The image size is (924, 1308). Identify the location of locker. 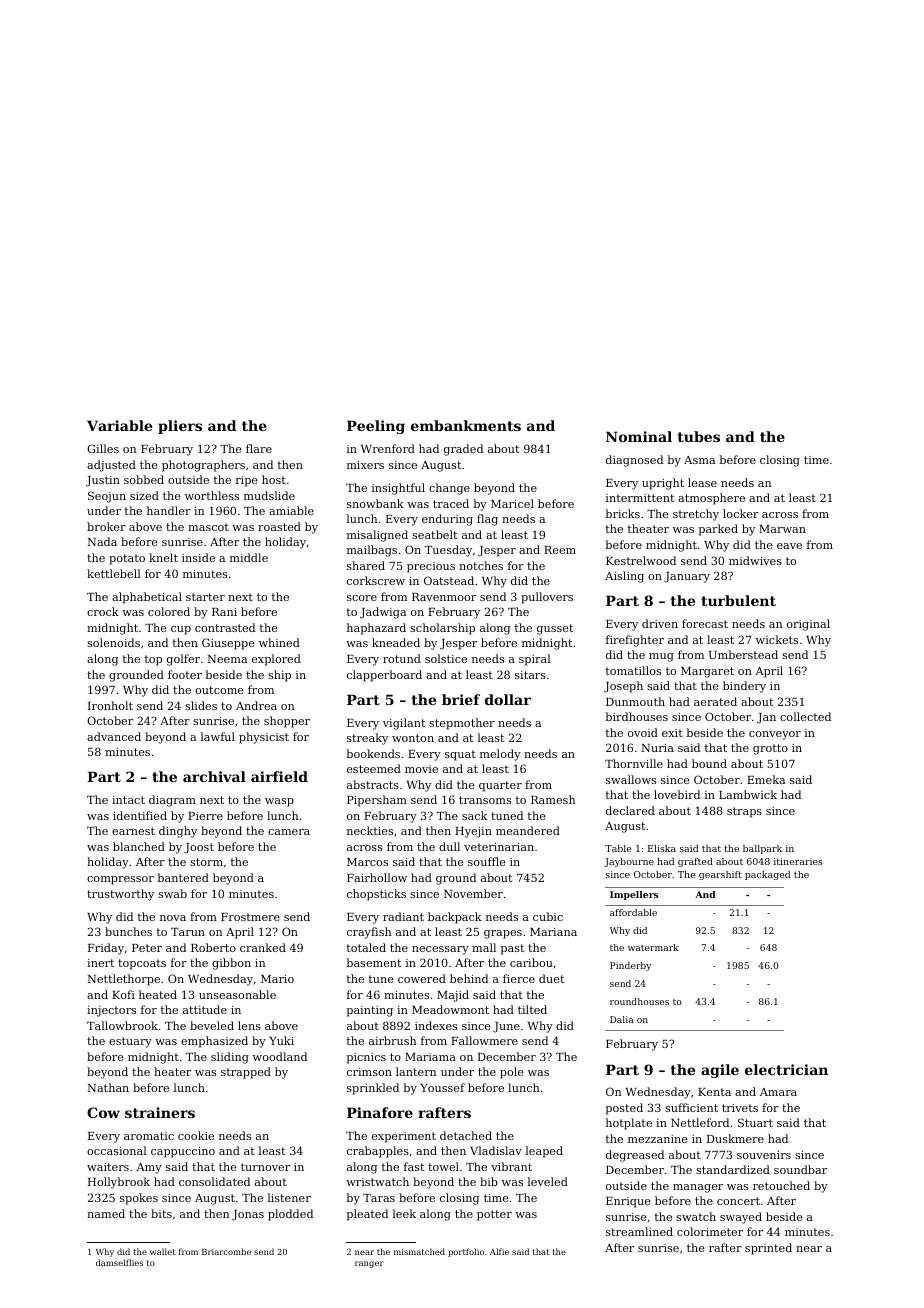
(741, 513).
